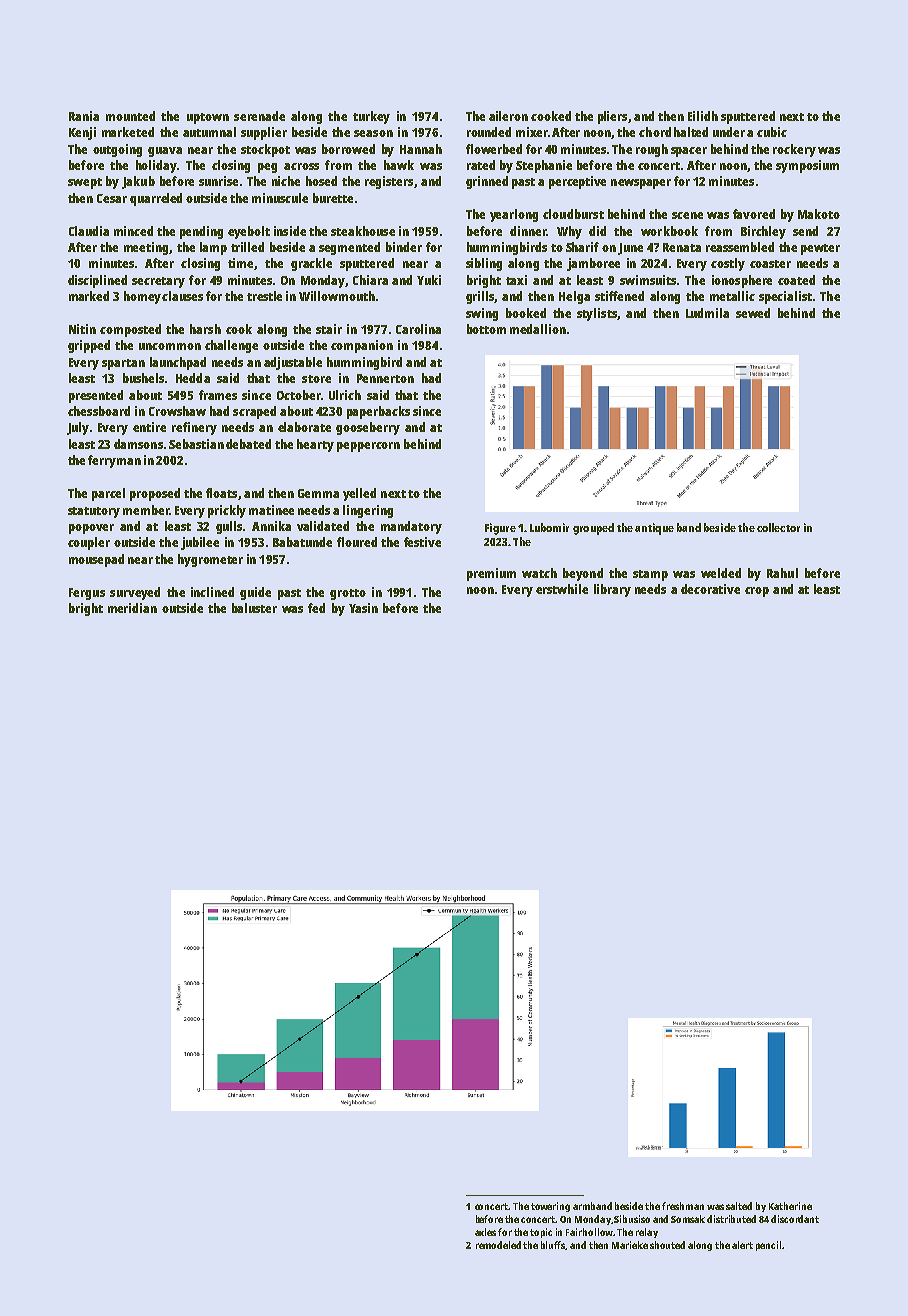  What do you see at coordinates (553, 1245) in the screenshot?
I see `bluffs` at bounding box center [553, 1245].
